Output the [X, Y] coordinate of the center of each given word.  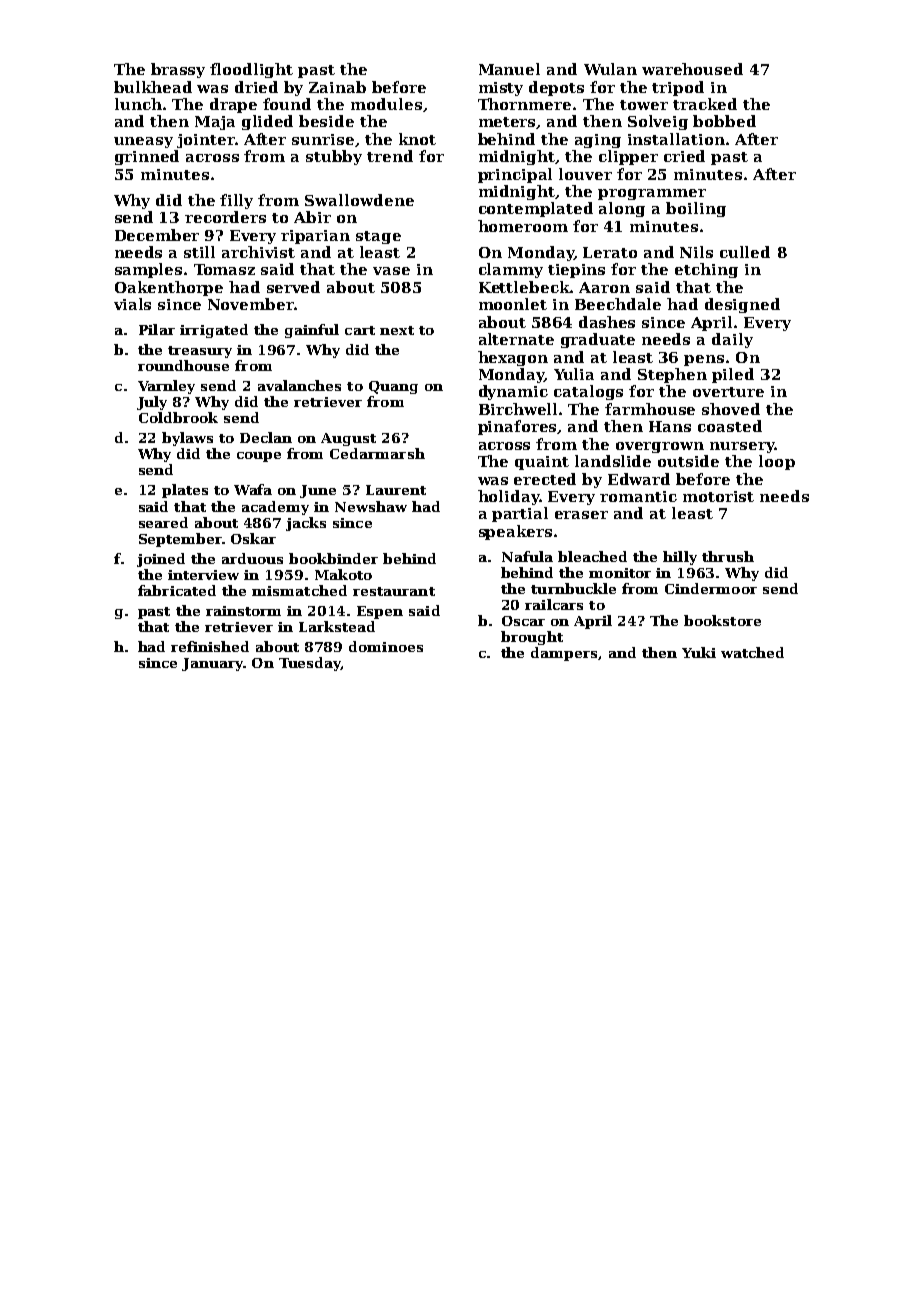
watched [752, 652]
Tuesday [310, 664]
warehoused [692, 69]
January [212, 664]
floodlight [251, 70]
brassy [178, 70]
